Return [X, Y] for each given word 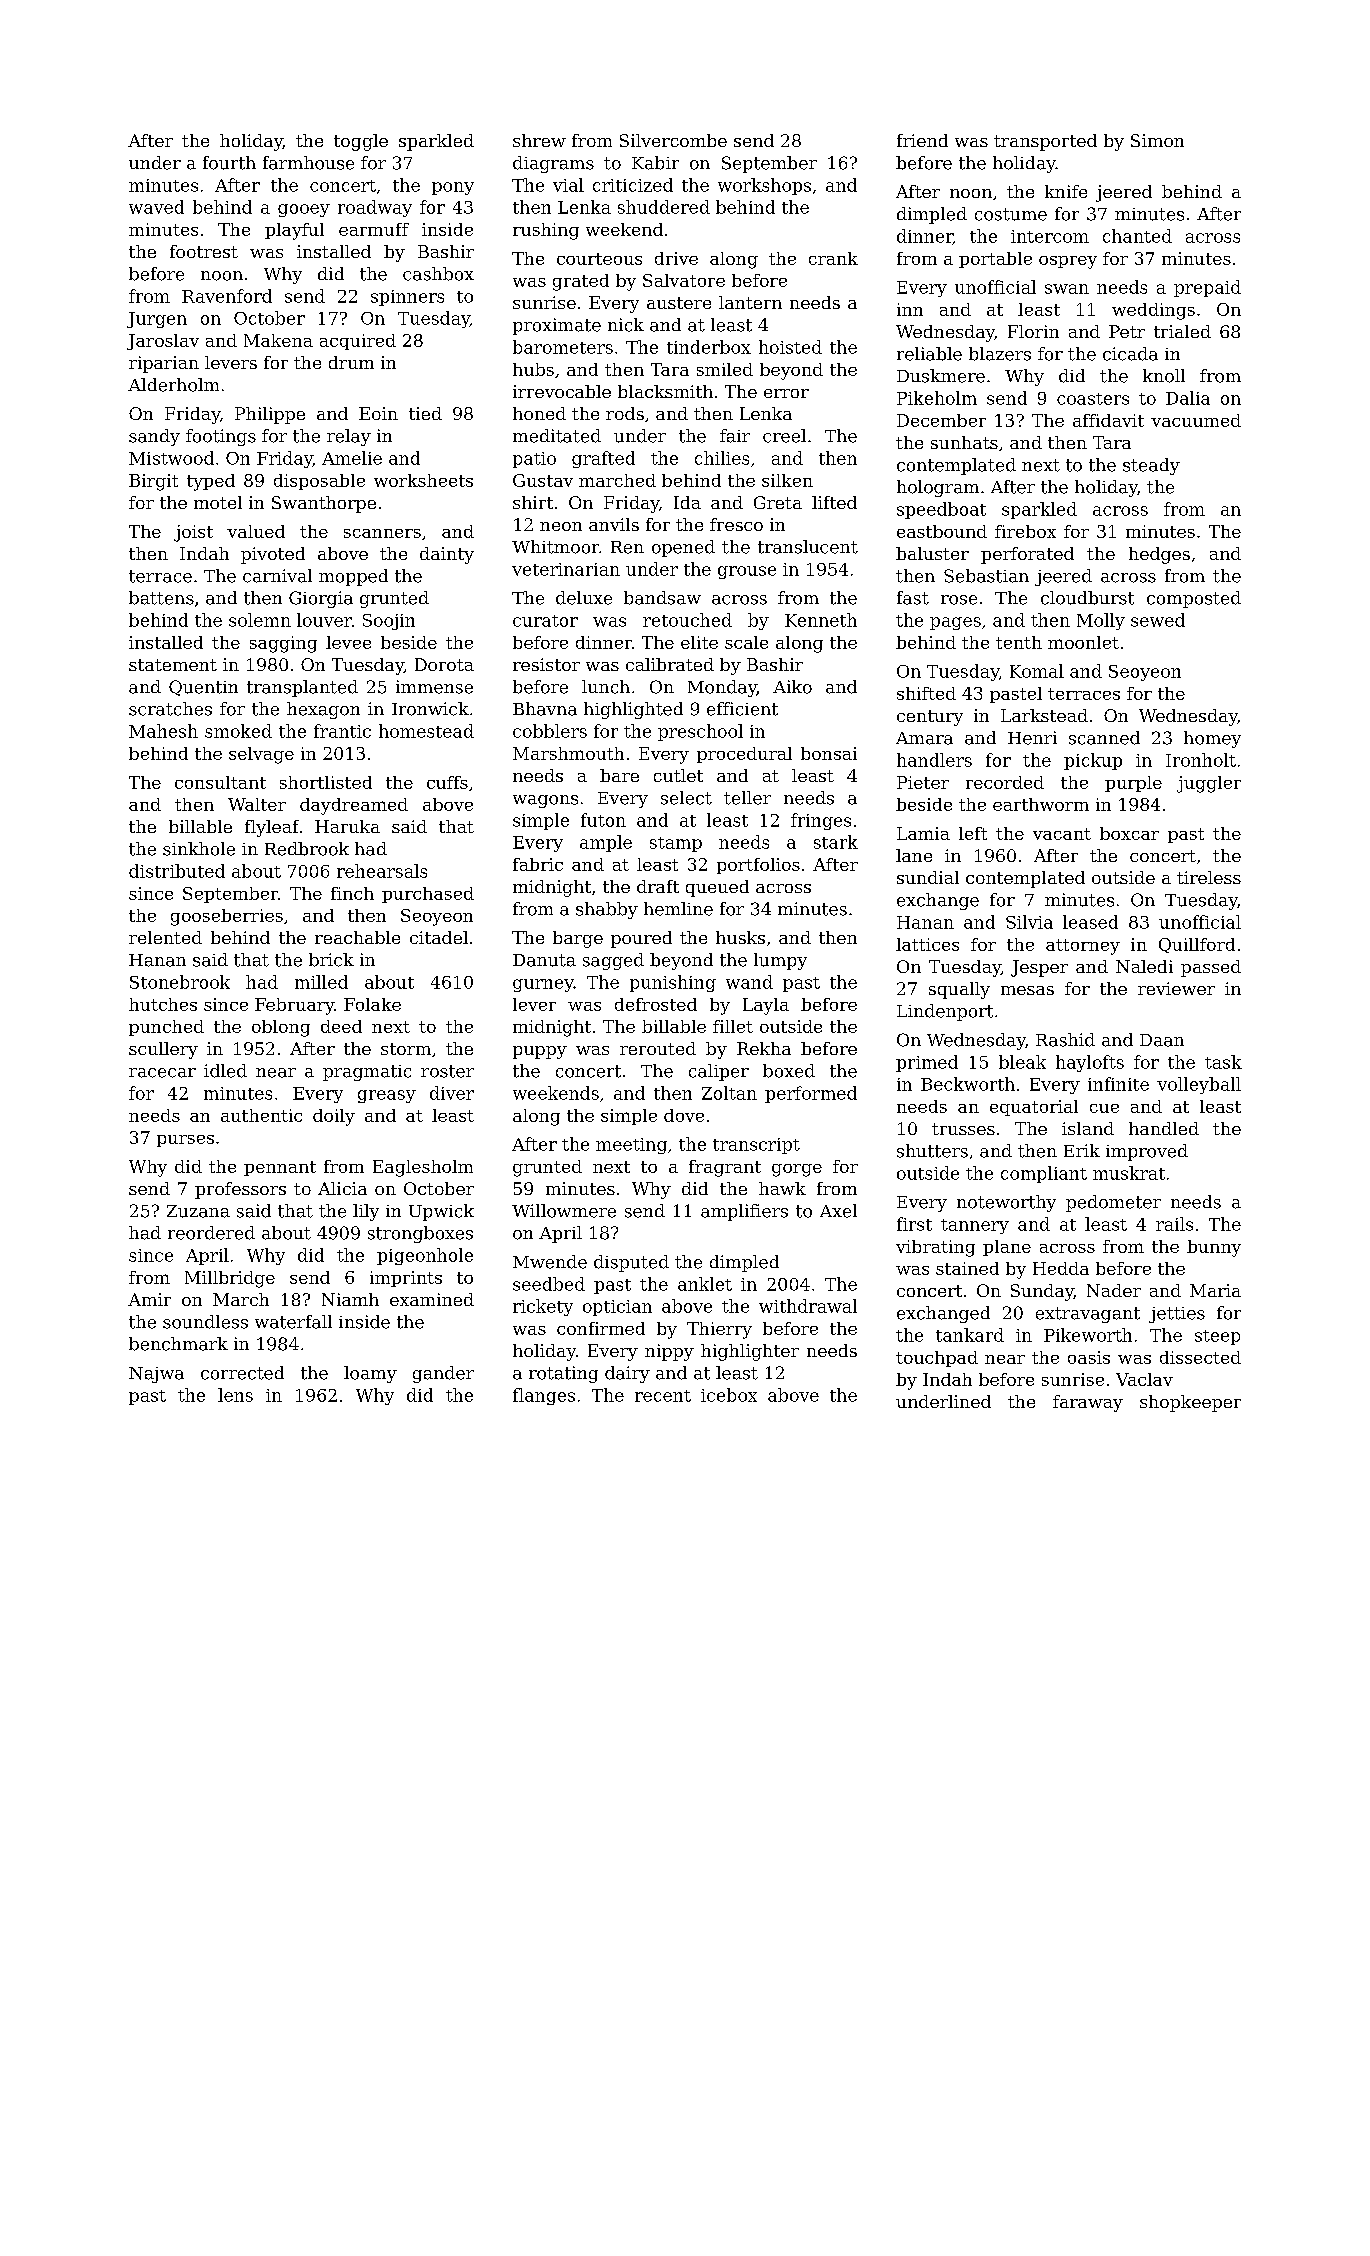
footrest [204, 251]
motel [218, 502]
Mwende [550, 1262]
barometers [563, 347]
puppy [540, 1052]
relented [165, 937]
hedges [1159, 555]
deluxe [584, 598]
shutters [932, 1151]
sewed [1158, 620]
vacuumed [1196, 420]
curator [545, 621]
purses [185, 1141]
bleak [1022, 1062]
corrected [242, 1373]
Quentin [203, 688]
